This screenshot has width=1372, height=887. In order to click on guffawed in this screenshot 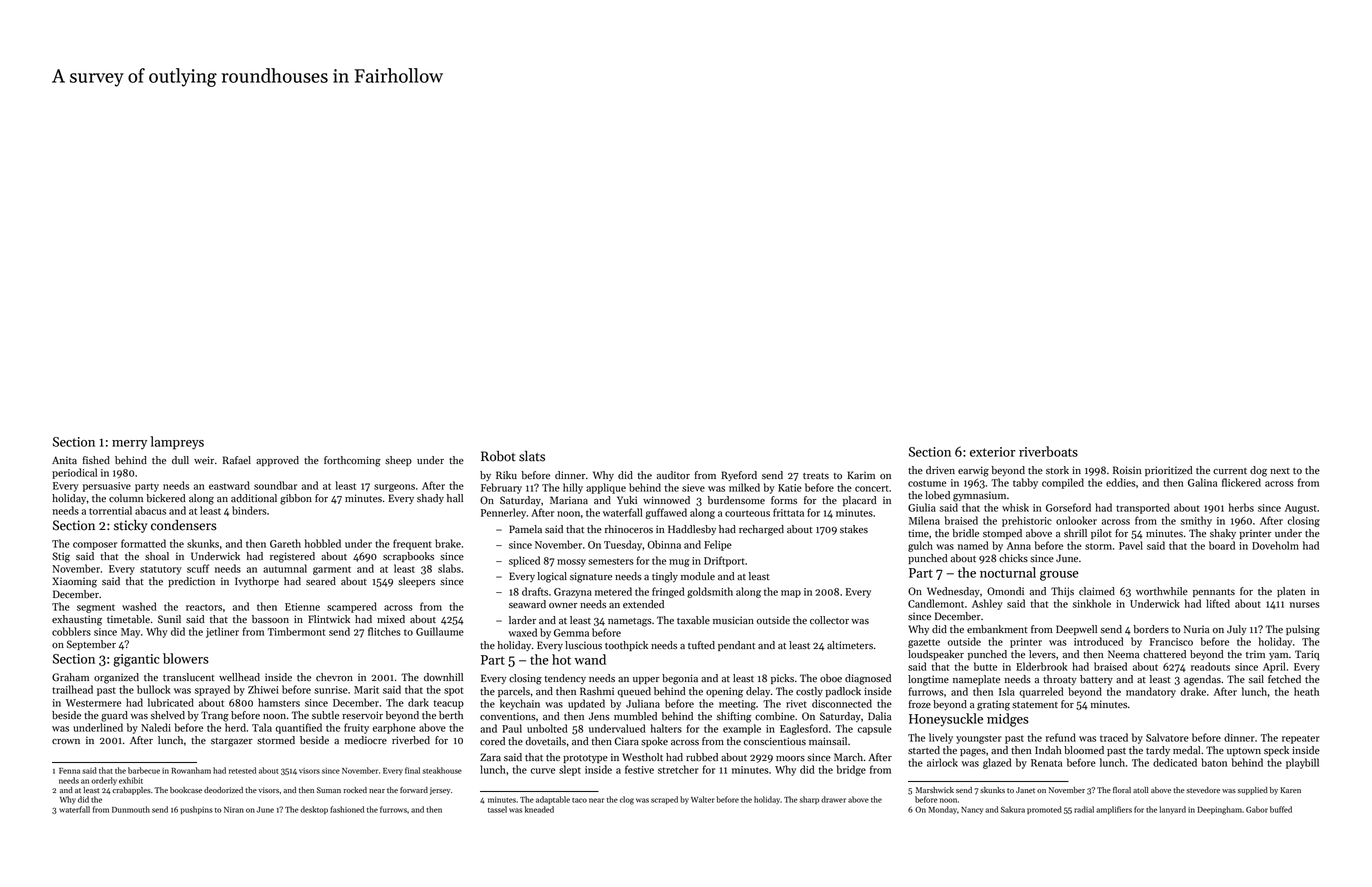, I will do `click(666, 513)`.
